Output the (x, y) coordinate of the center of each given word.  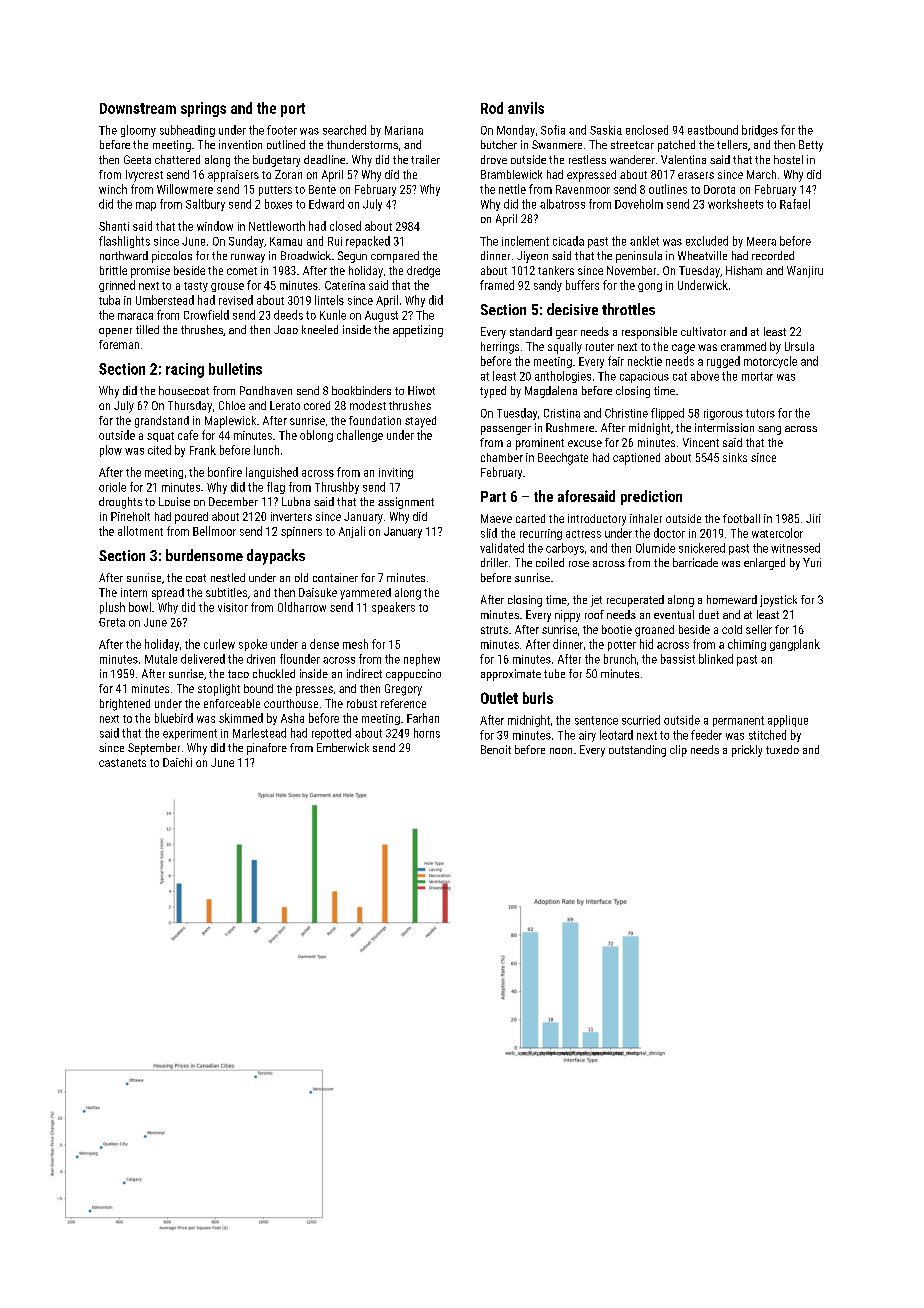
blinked (716, 659)
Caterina (345, 285)
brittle (113, 270)
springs (203, 109)
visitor (233, 607)
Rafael (795, 204)
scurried (641, 720)
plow (111, 451)
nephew (422, 660)
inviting (396, 473)
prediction (651, 497)
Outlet (499, 698)
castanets (122, 763)
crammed (743, 346)
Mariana (404, 130)
